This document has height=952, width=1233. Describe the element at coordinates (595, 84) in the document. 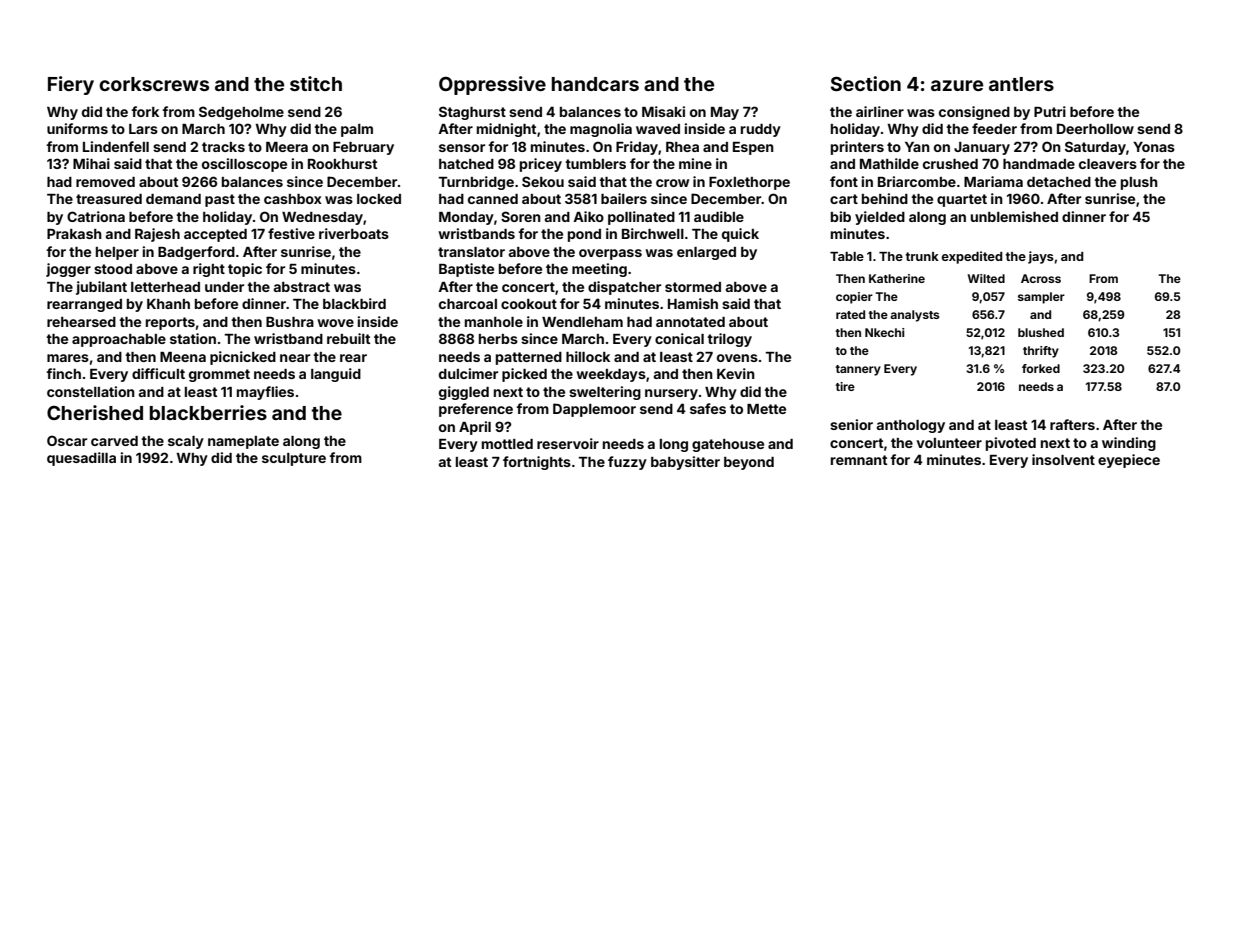

I see `handcars` at that location.
